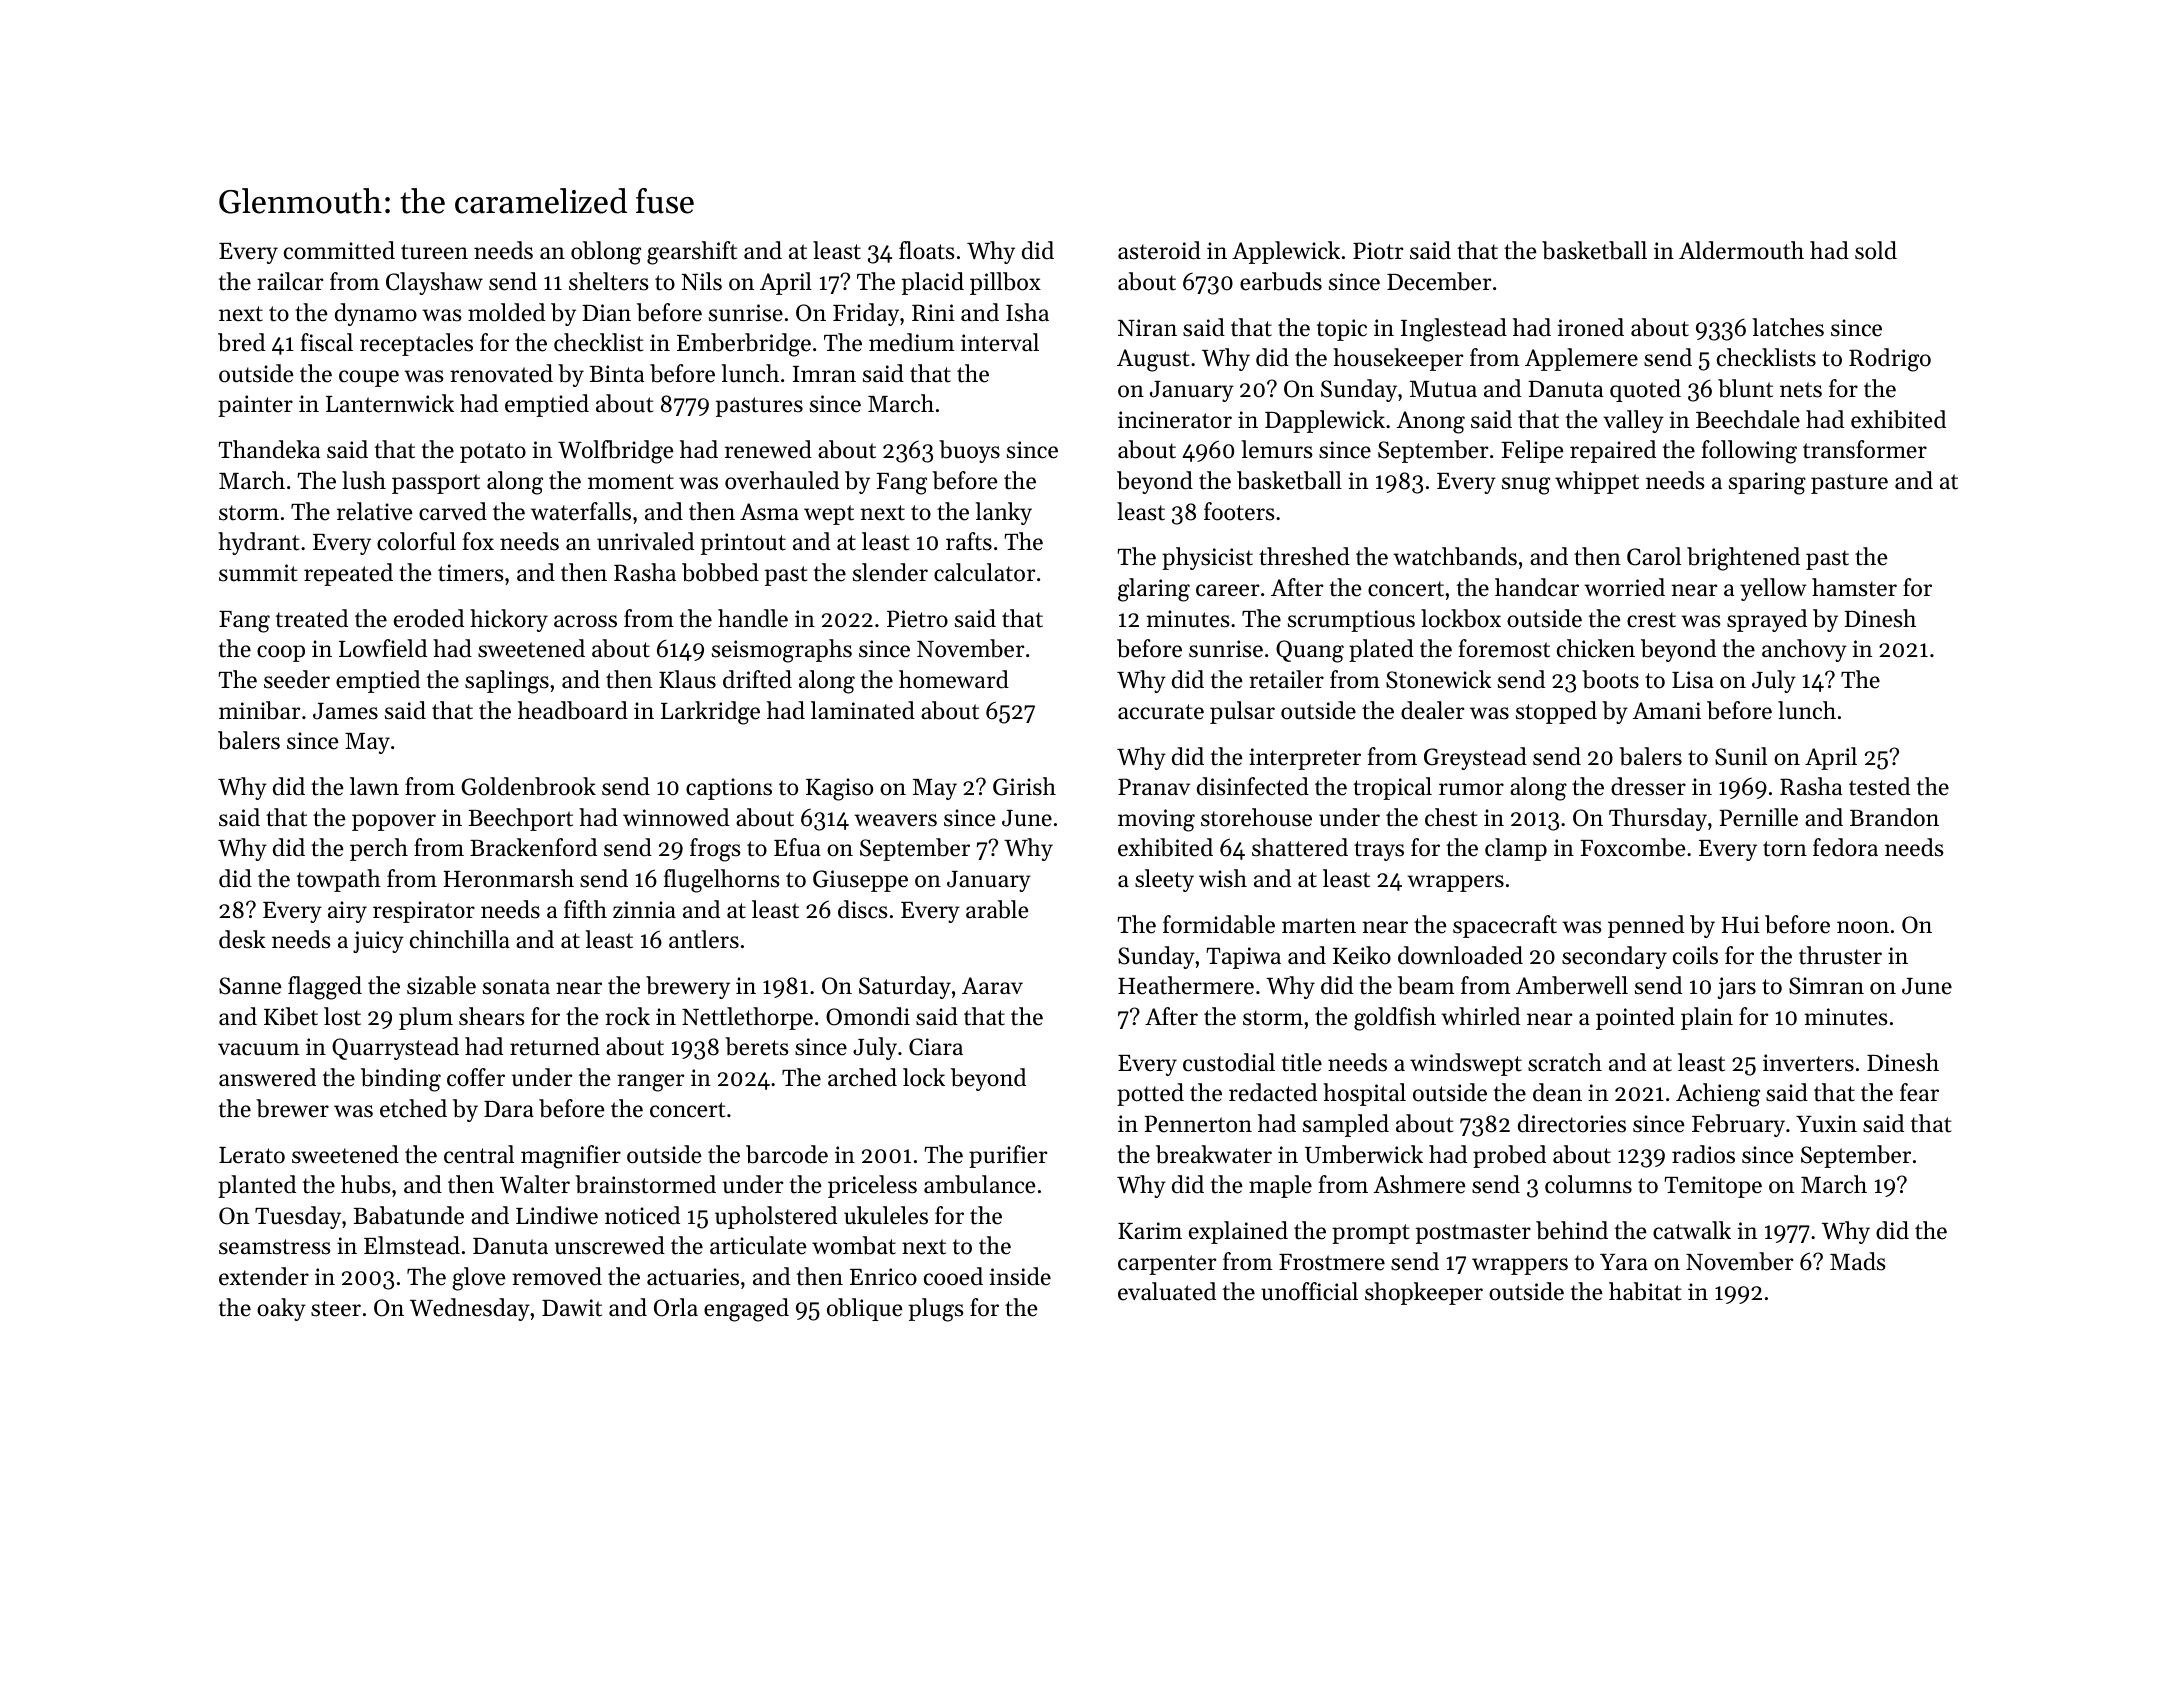 The height and width of the screenshot is (1683, 2178). I want to click on plugs, so click(936, 1310).
